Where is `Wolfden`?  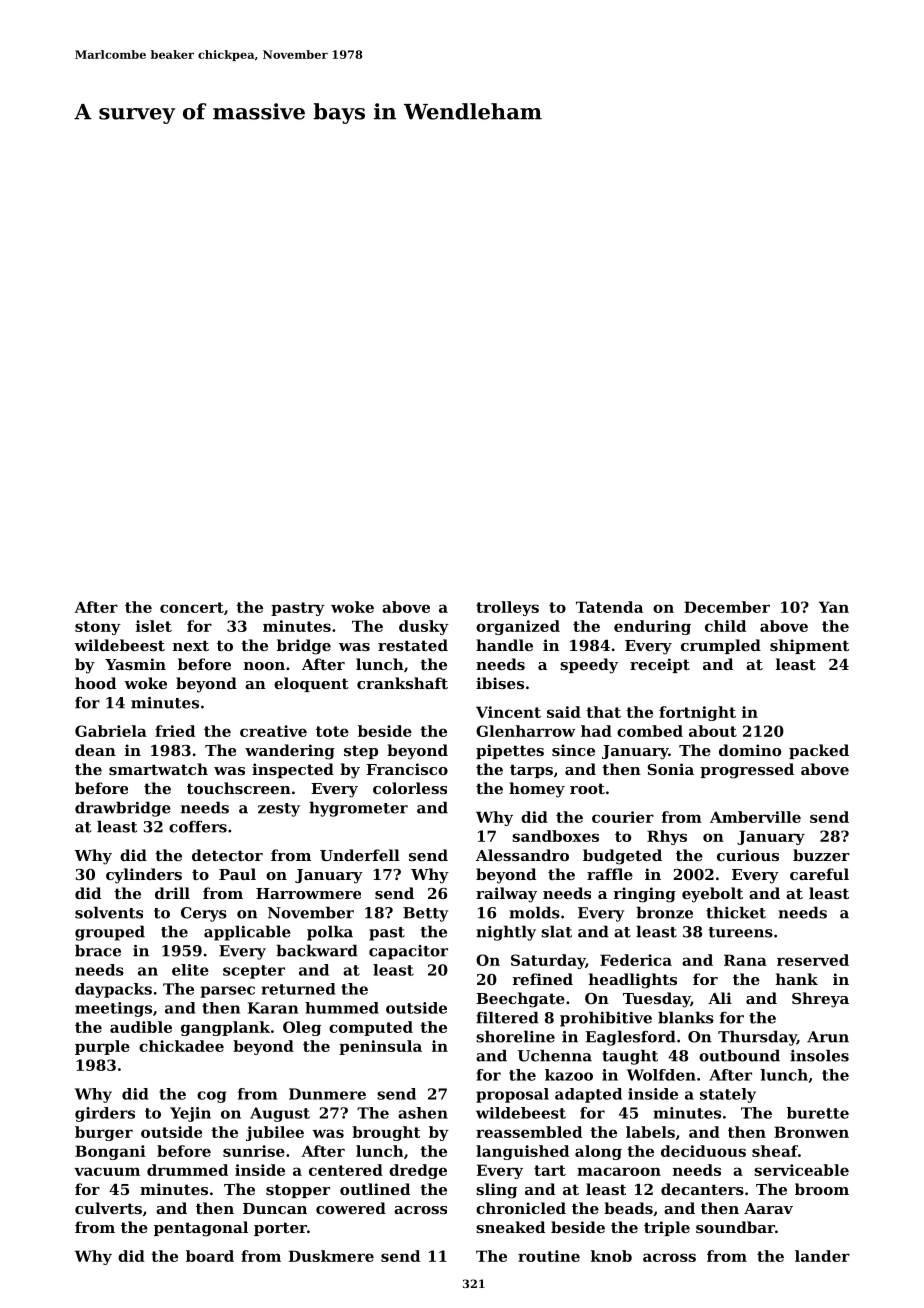
Wolfden is located at coordinates (661, 1075).
